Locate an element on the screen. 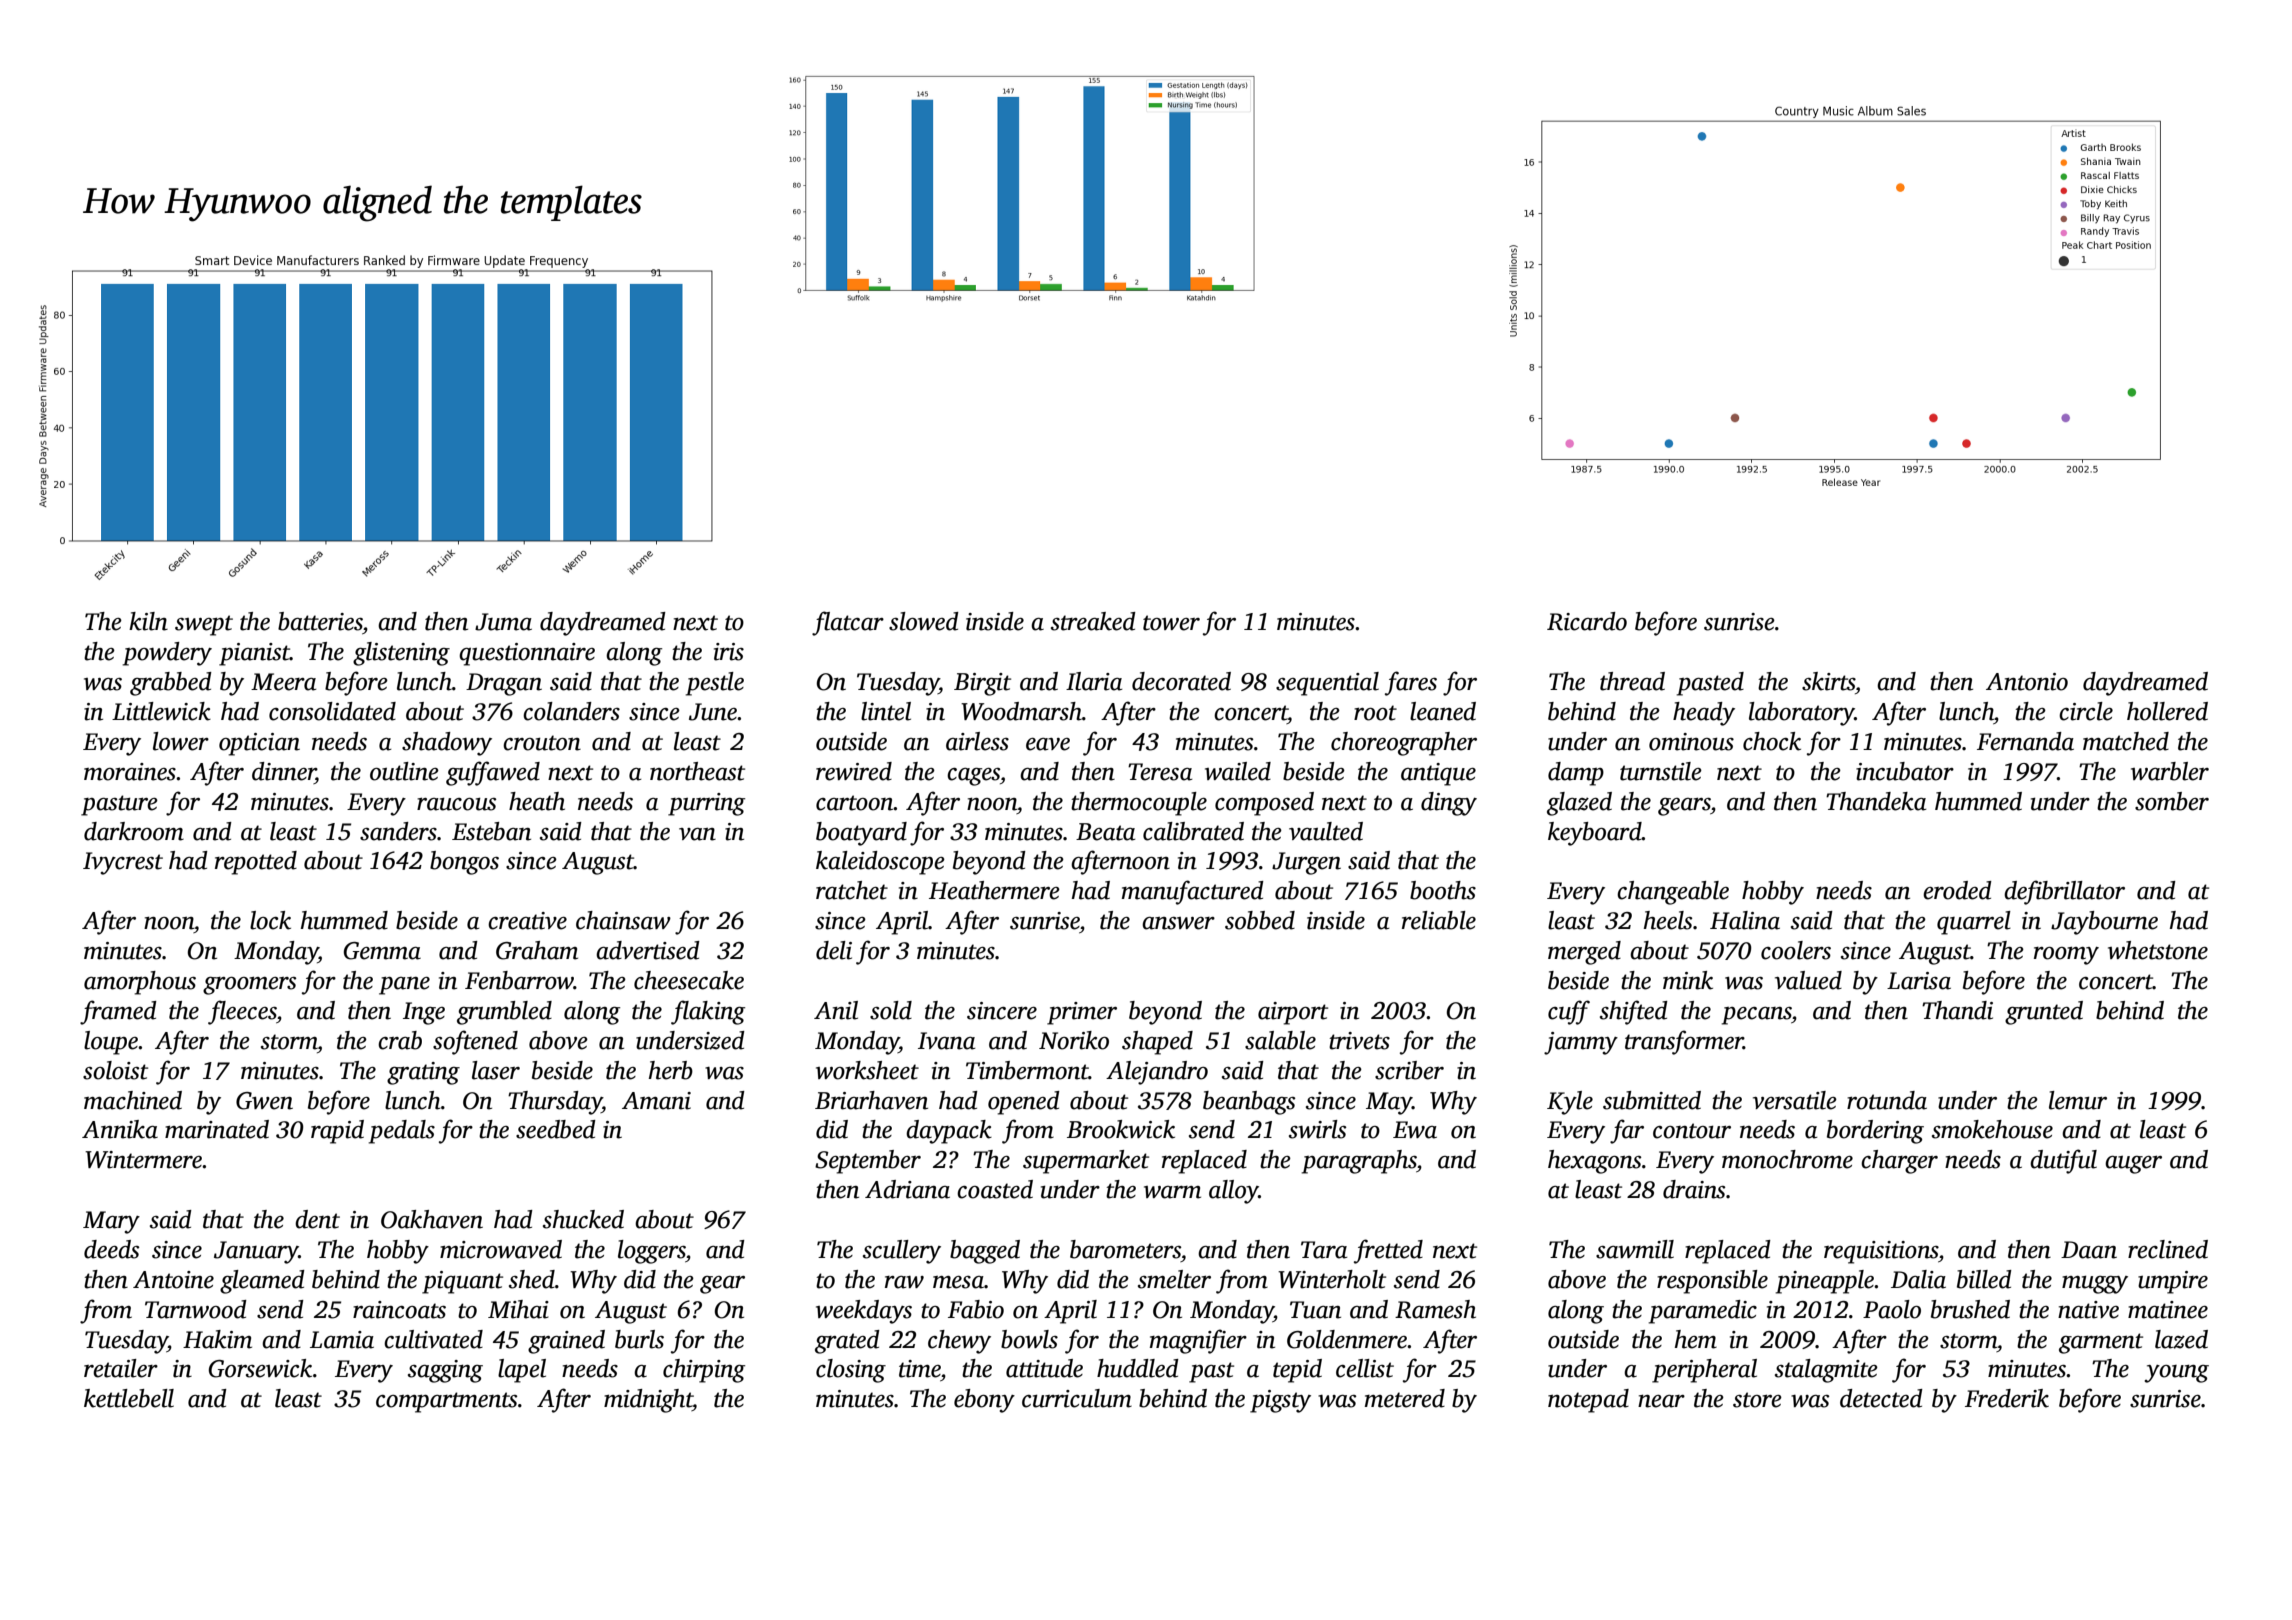  slowed is located at coordinates (924, 621).
